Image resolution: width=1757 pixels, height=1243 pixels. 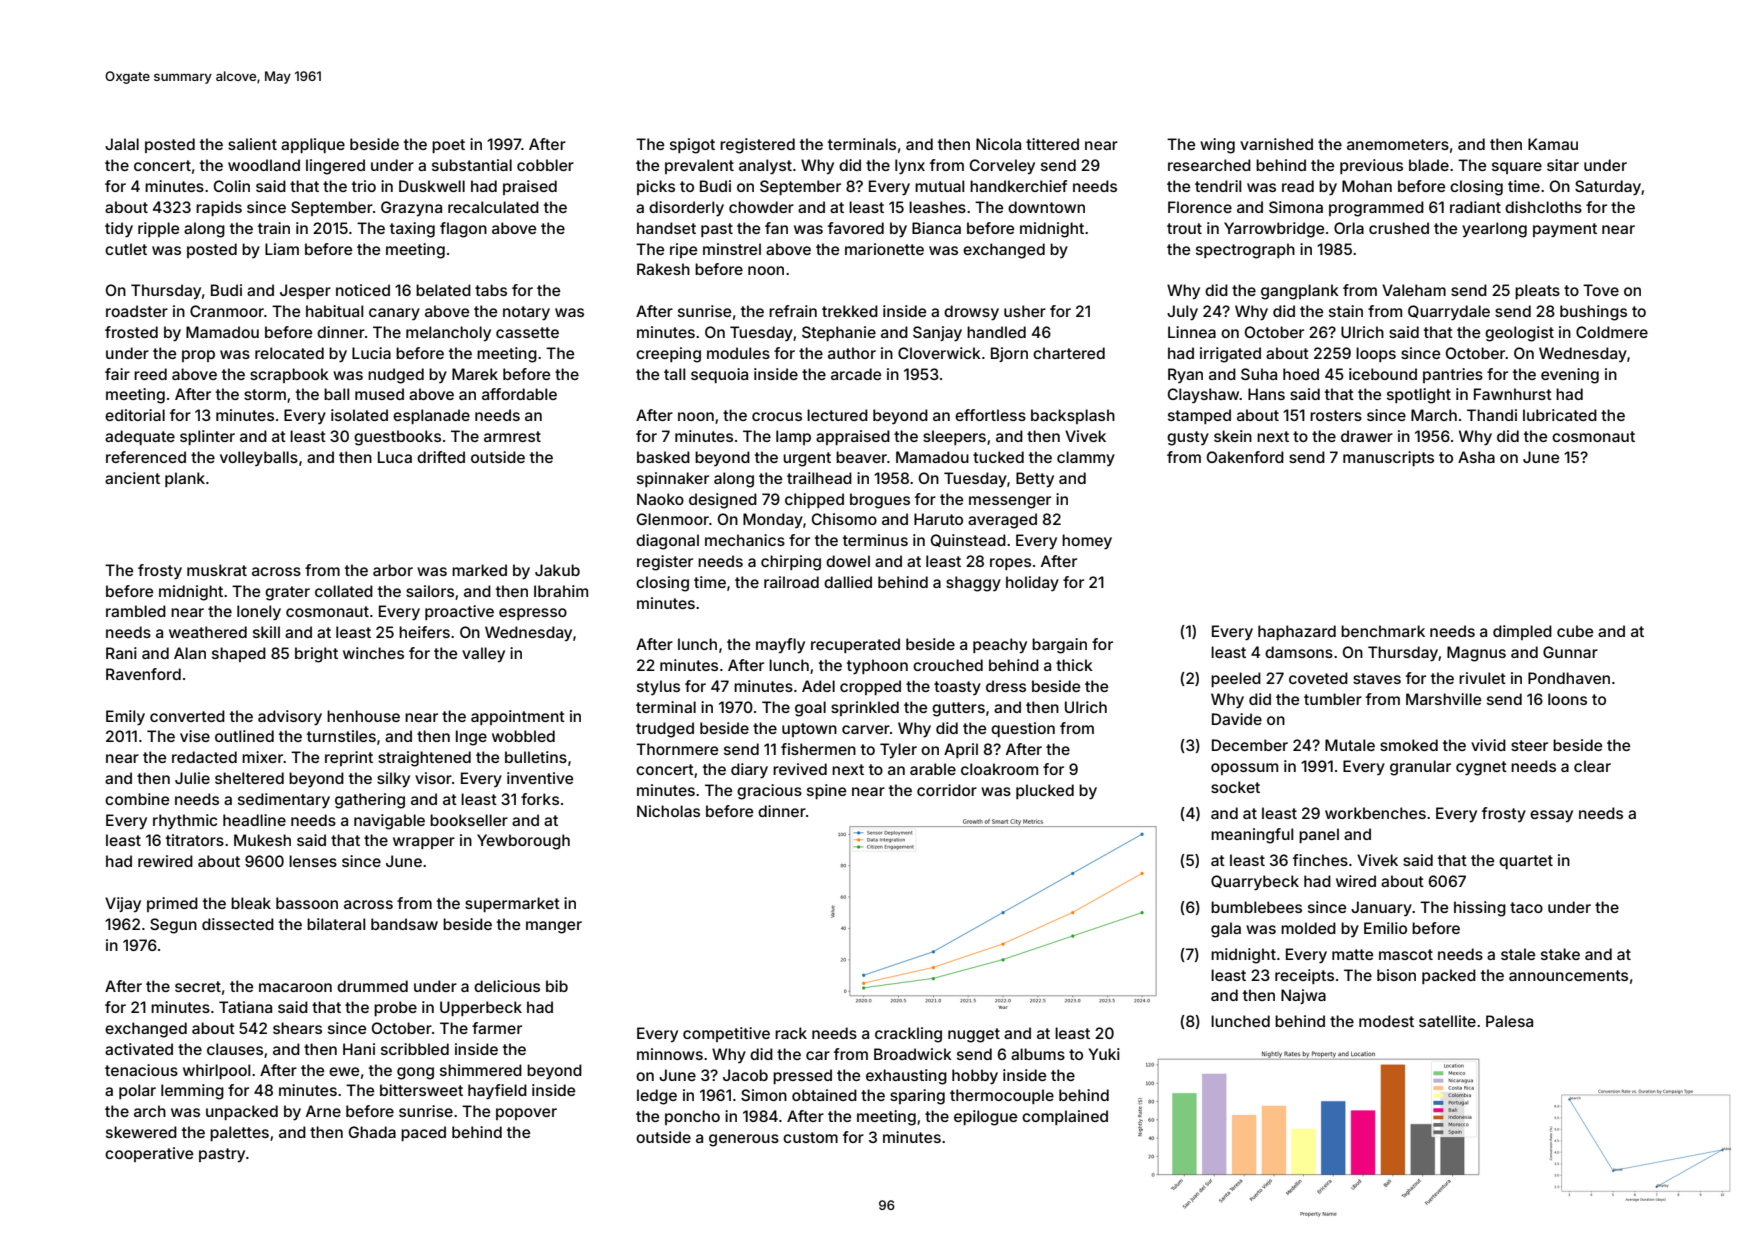 What do you see at coordinates (1476, 457) in the screenshot?
I see `Asha` at bounding box center [1476, 457].
